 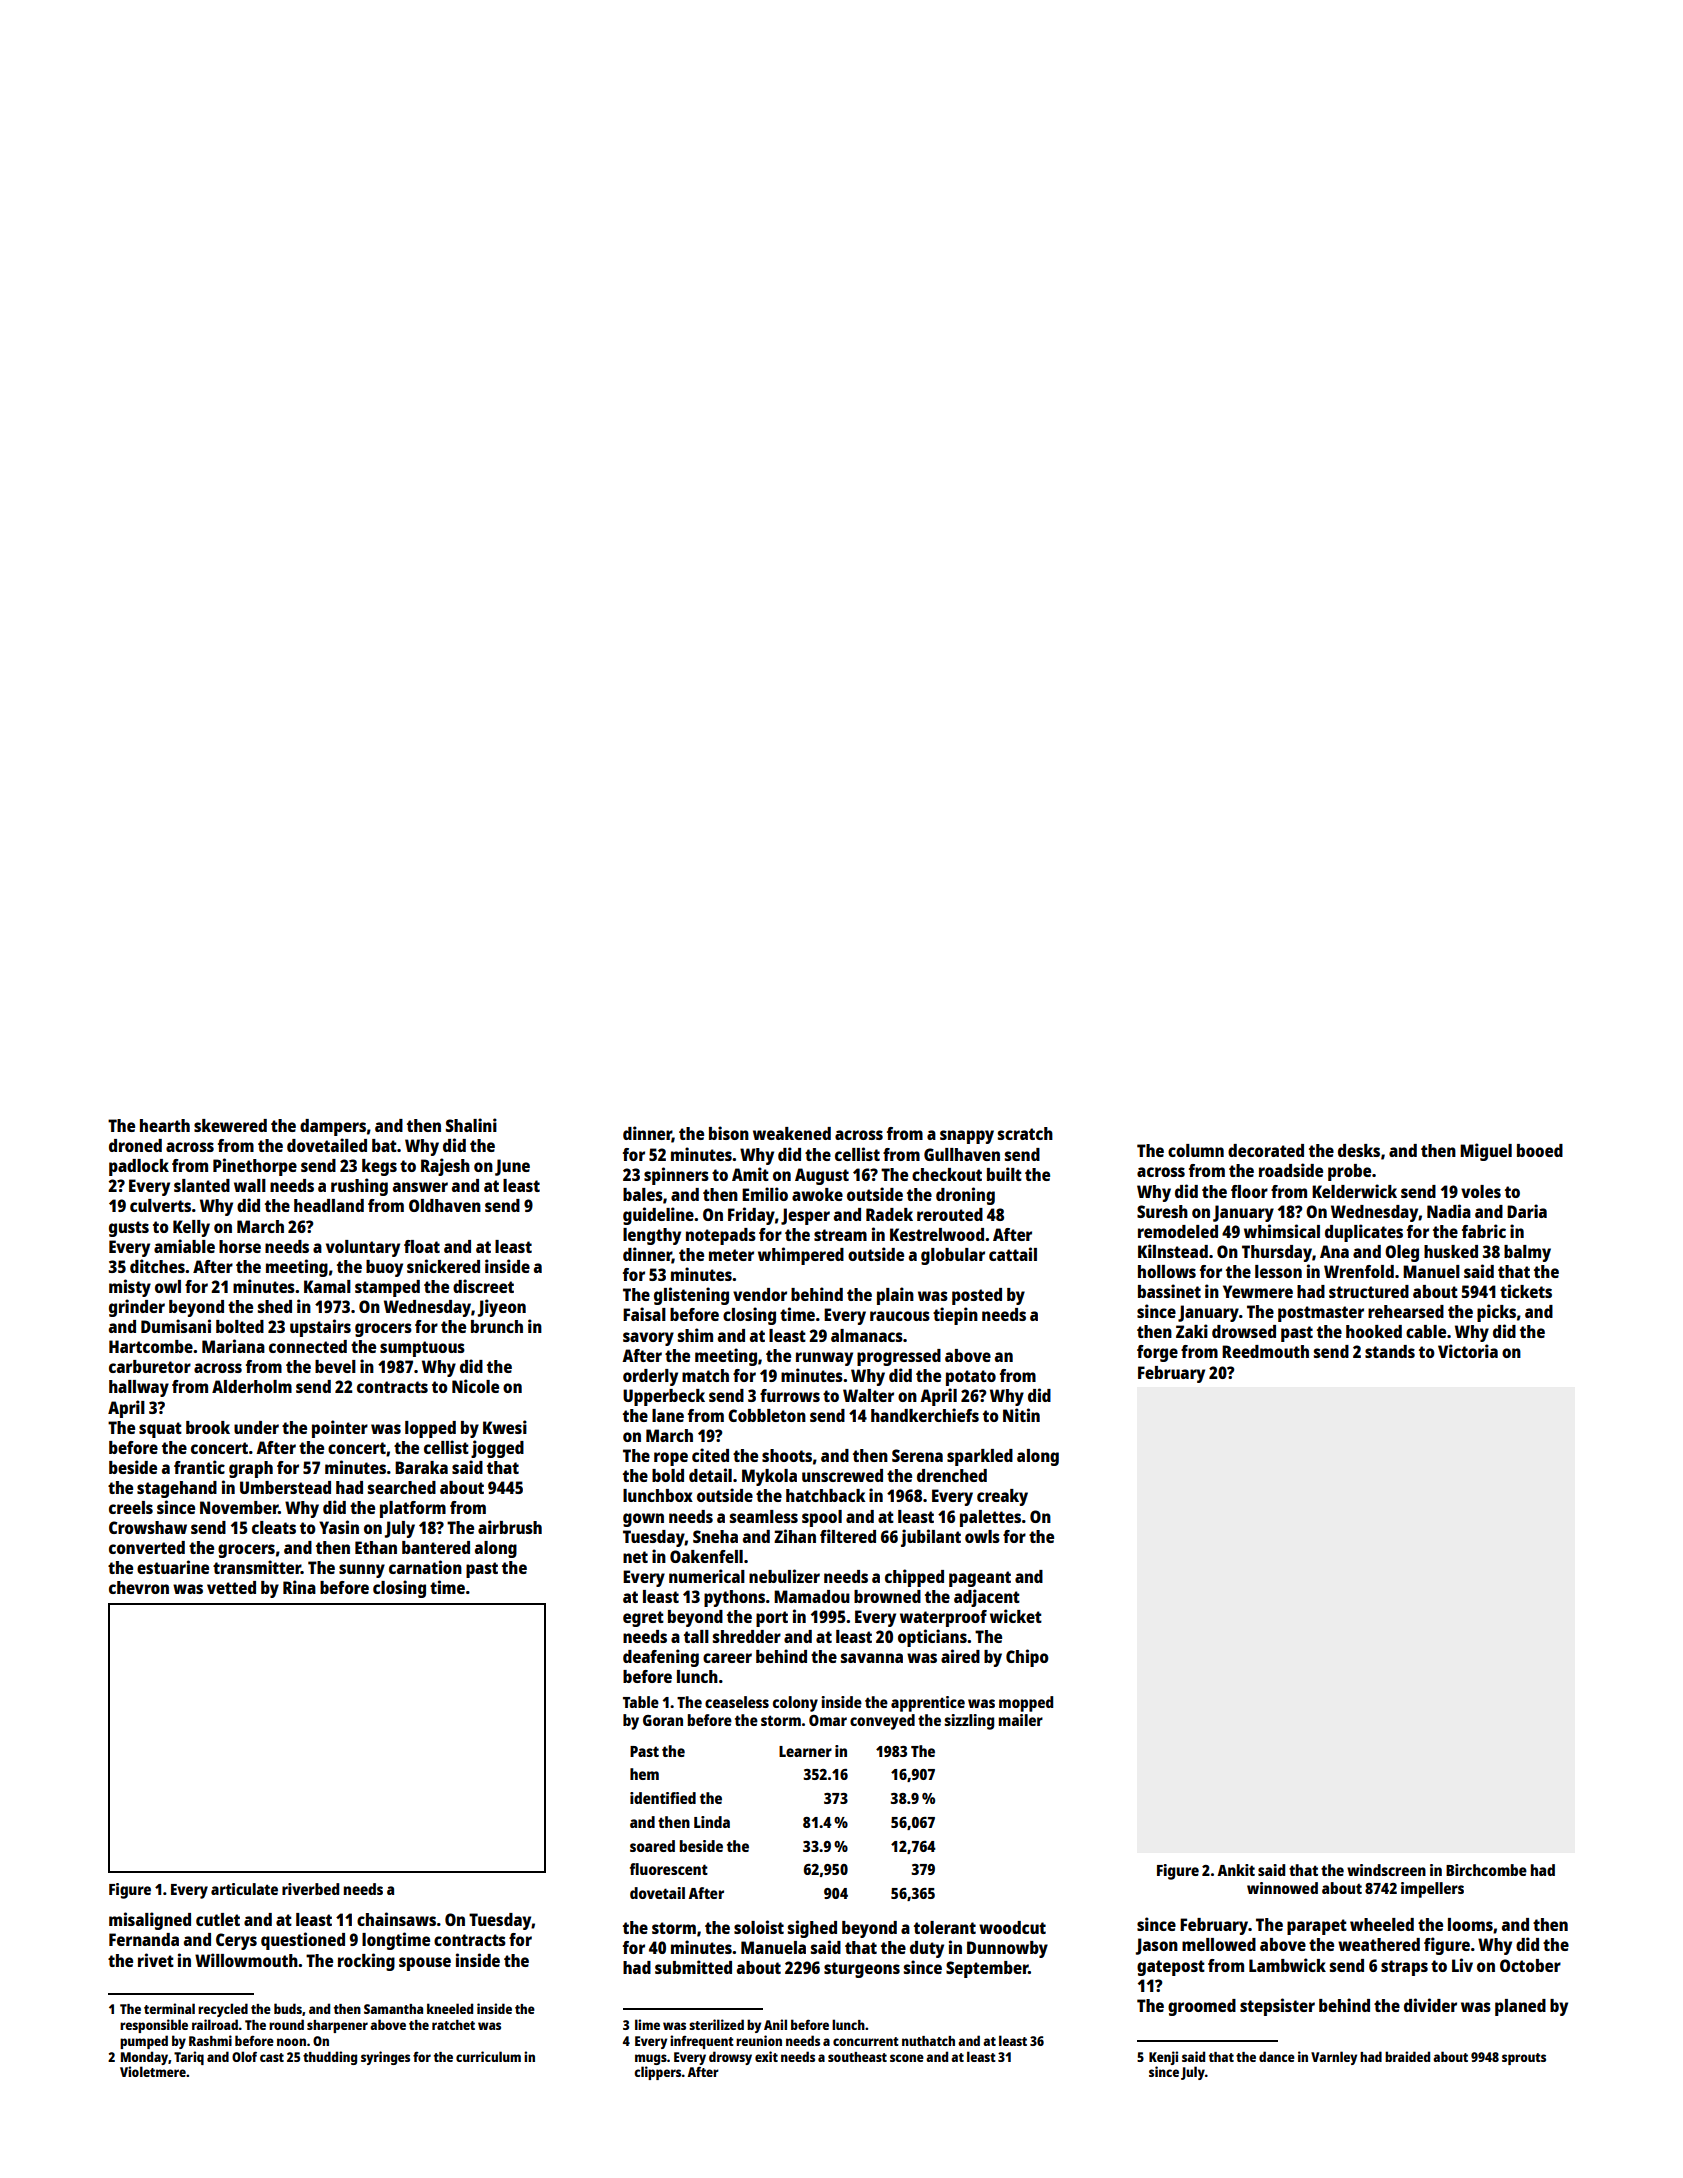 What do you see at coordinates (663, 1798) in the screenshot?
I see `identified` at bounding box center [663, 1798].
